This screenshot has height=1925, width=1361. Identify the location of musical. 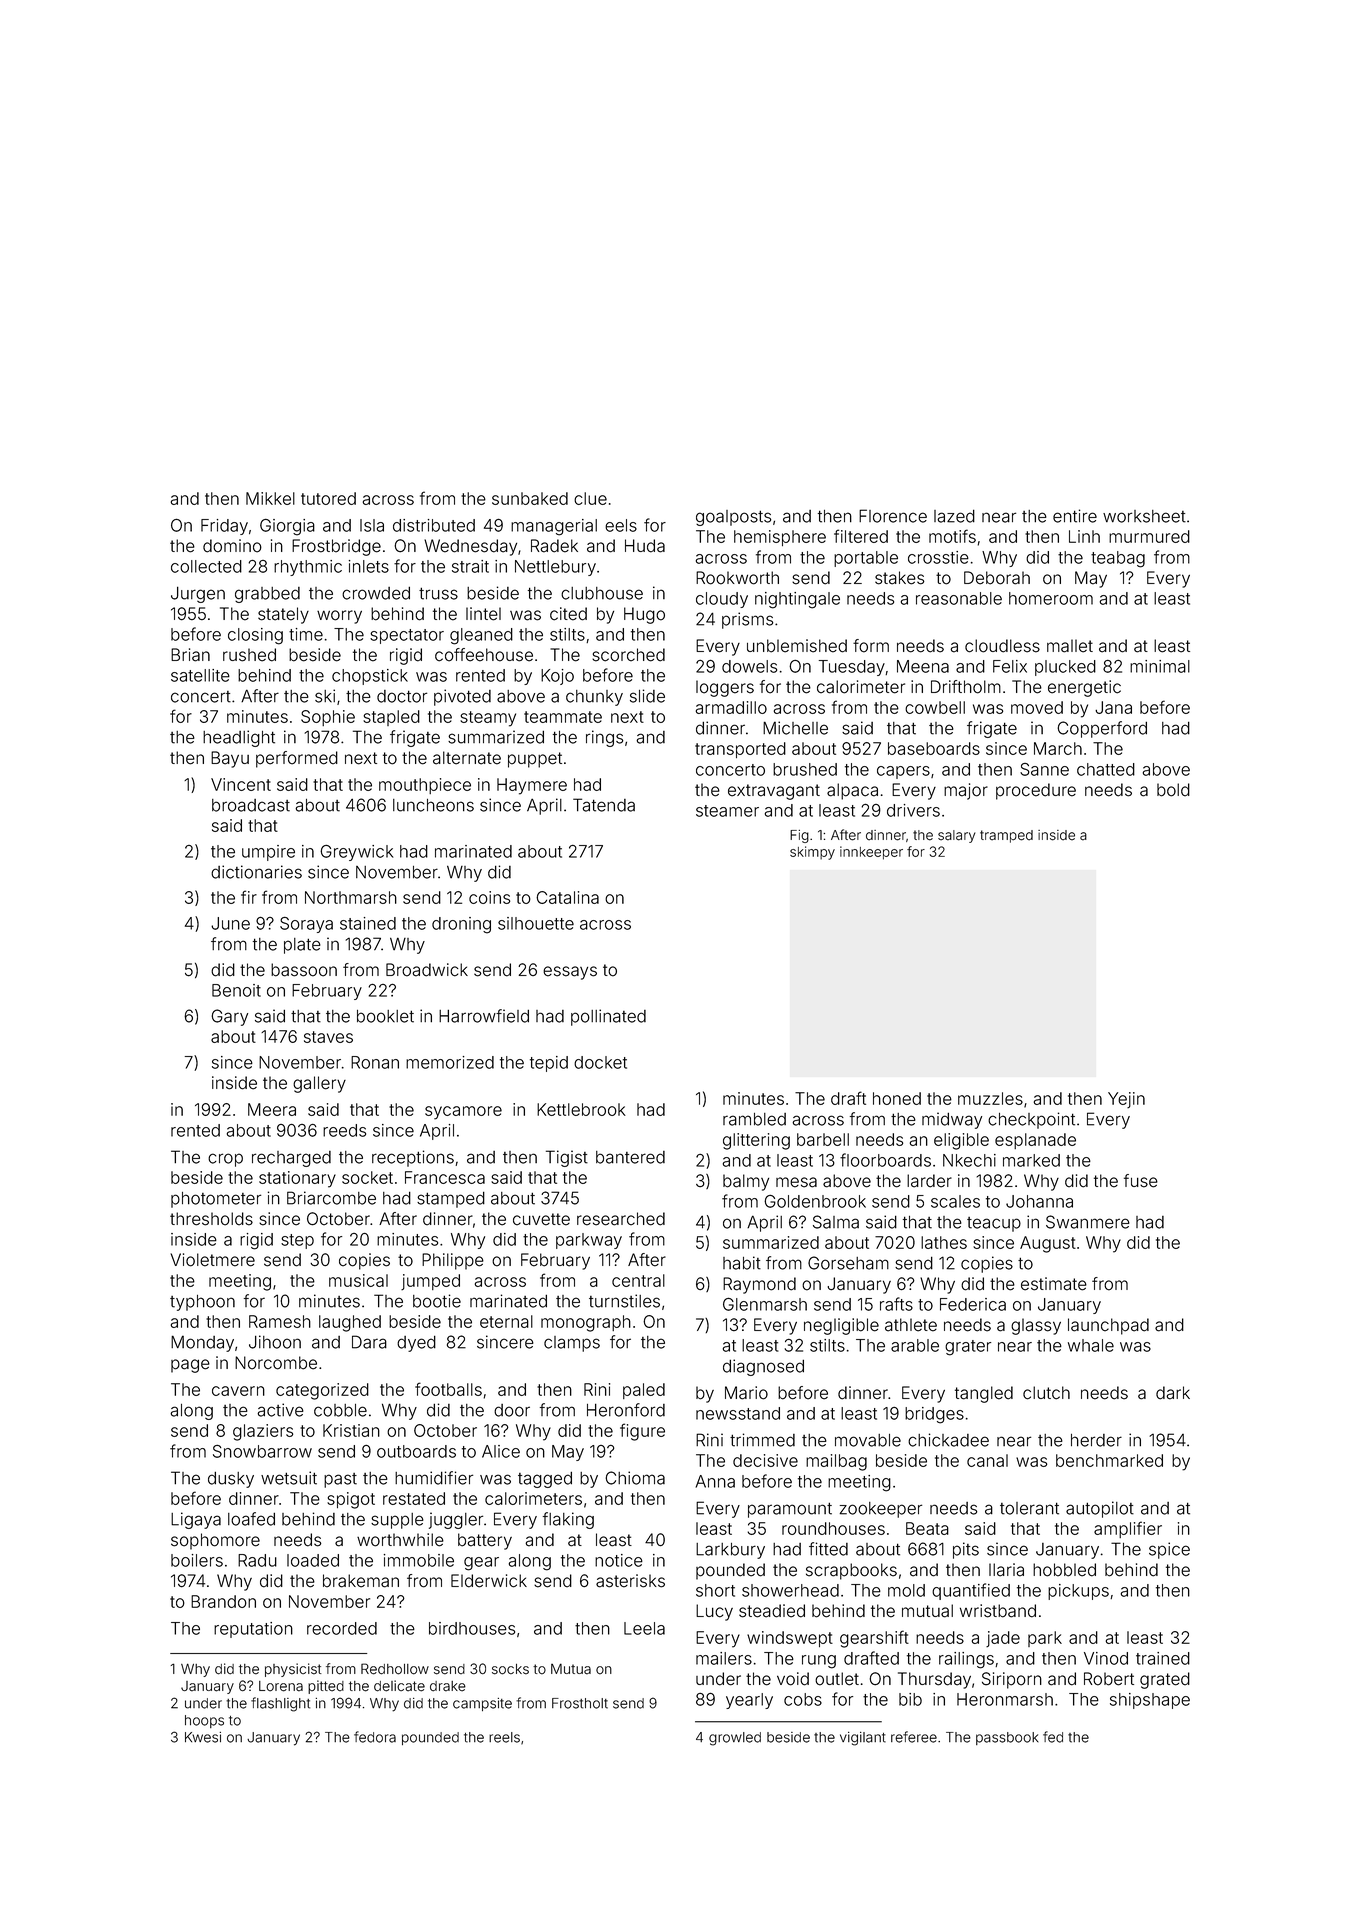
(358, 1280).
